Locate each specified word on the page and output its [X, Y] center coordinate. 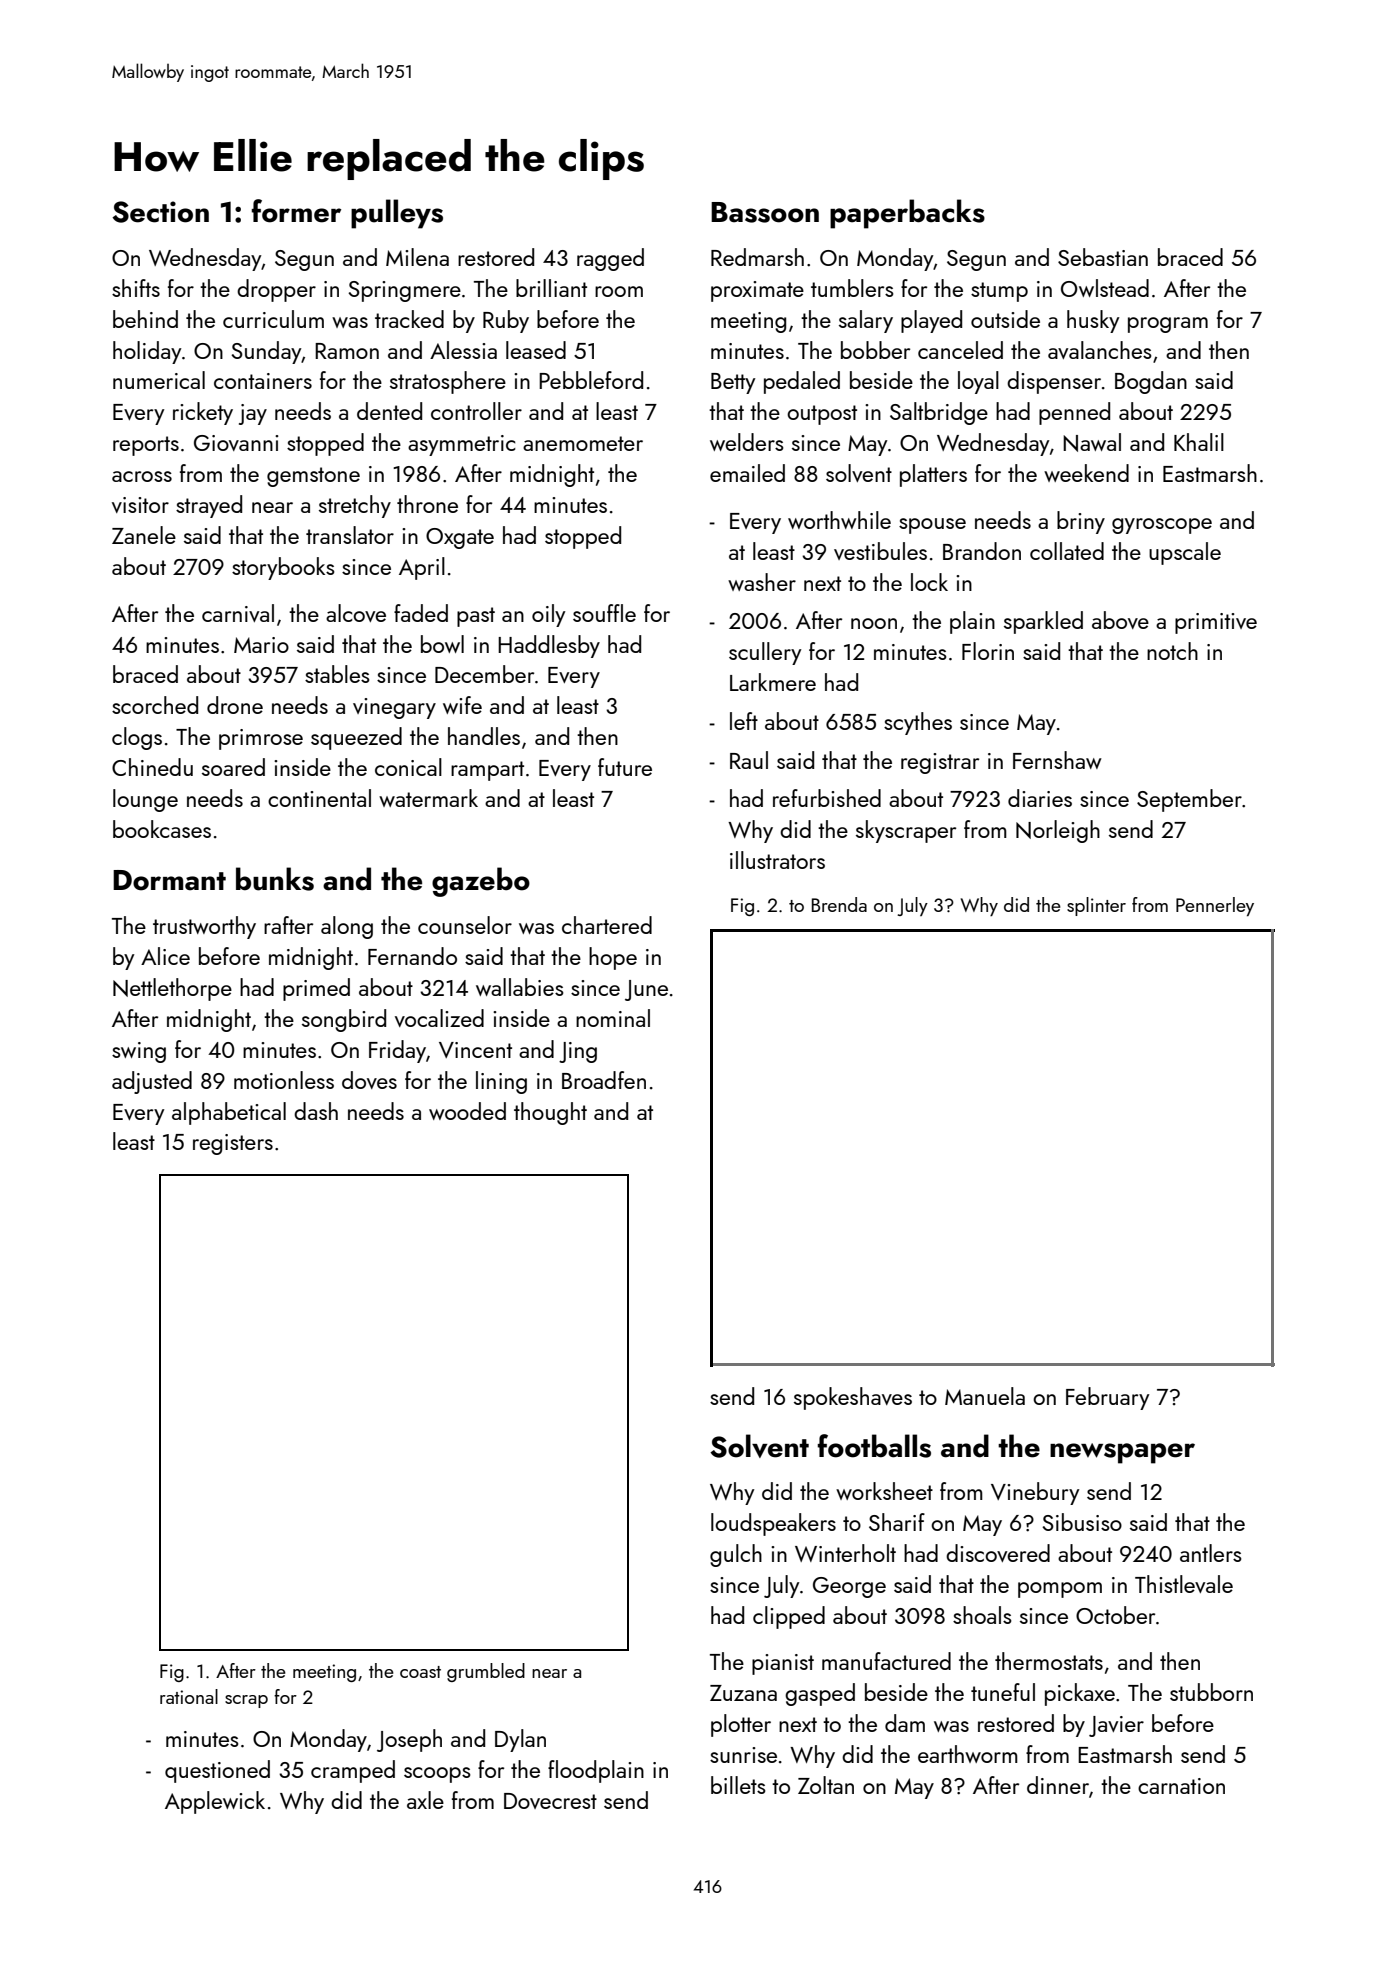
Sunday [266, 352]
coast [420, 1672]
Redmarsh [757, 257]
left [744, 721]
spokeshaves [853, 1398]
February [1107, 1398]
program [1168, 325]
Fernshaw [1057, 760]
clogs [137, 738]
